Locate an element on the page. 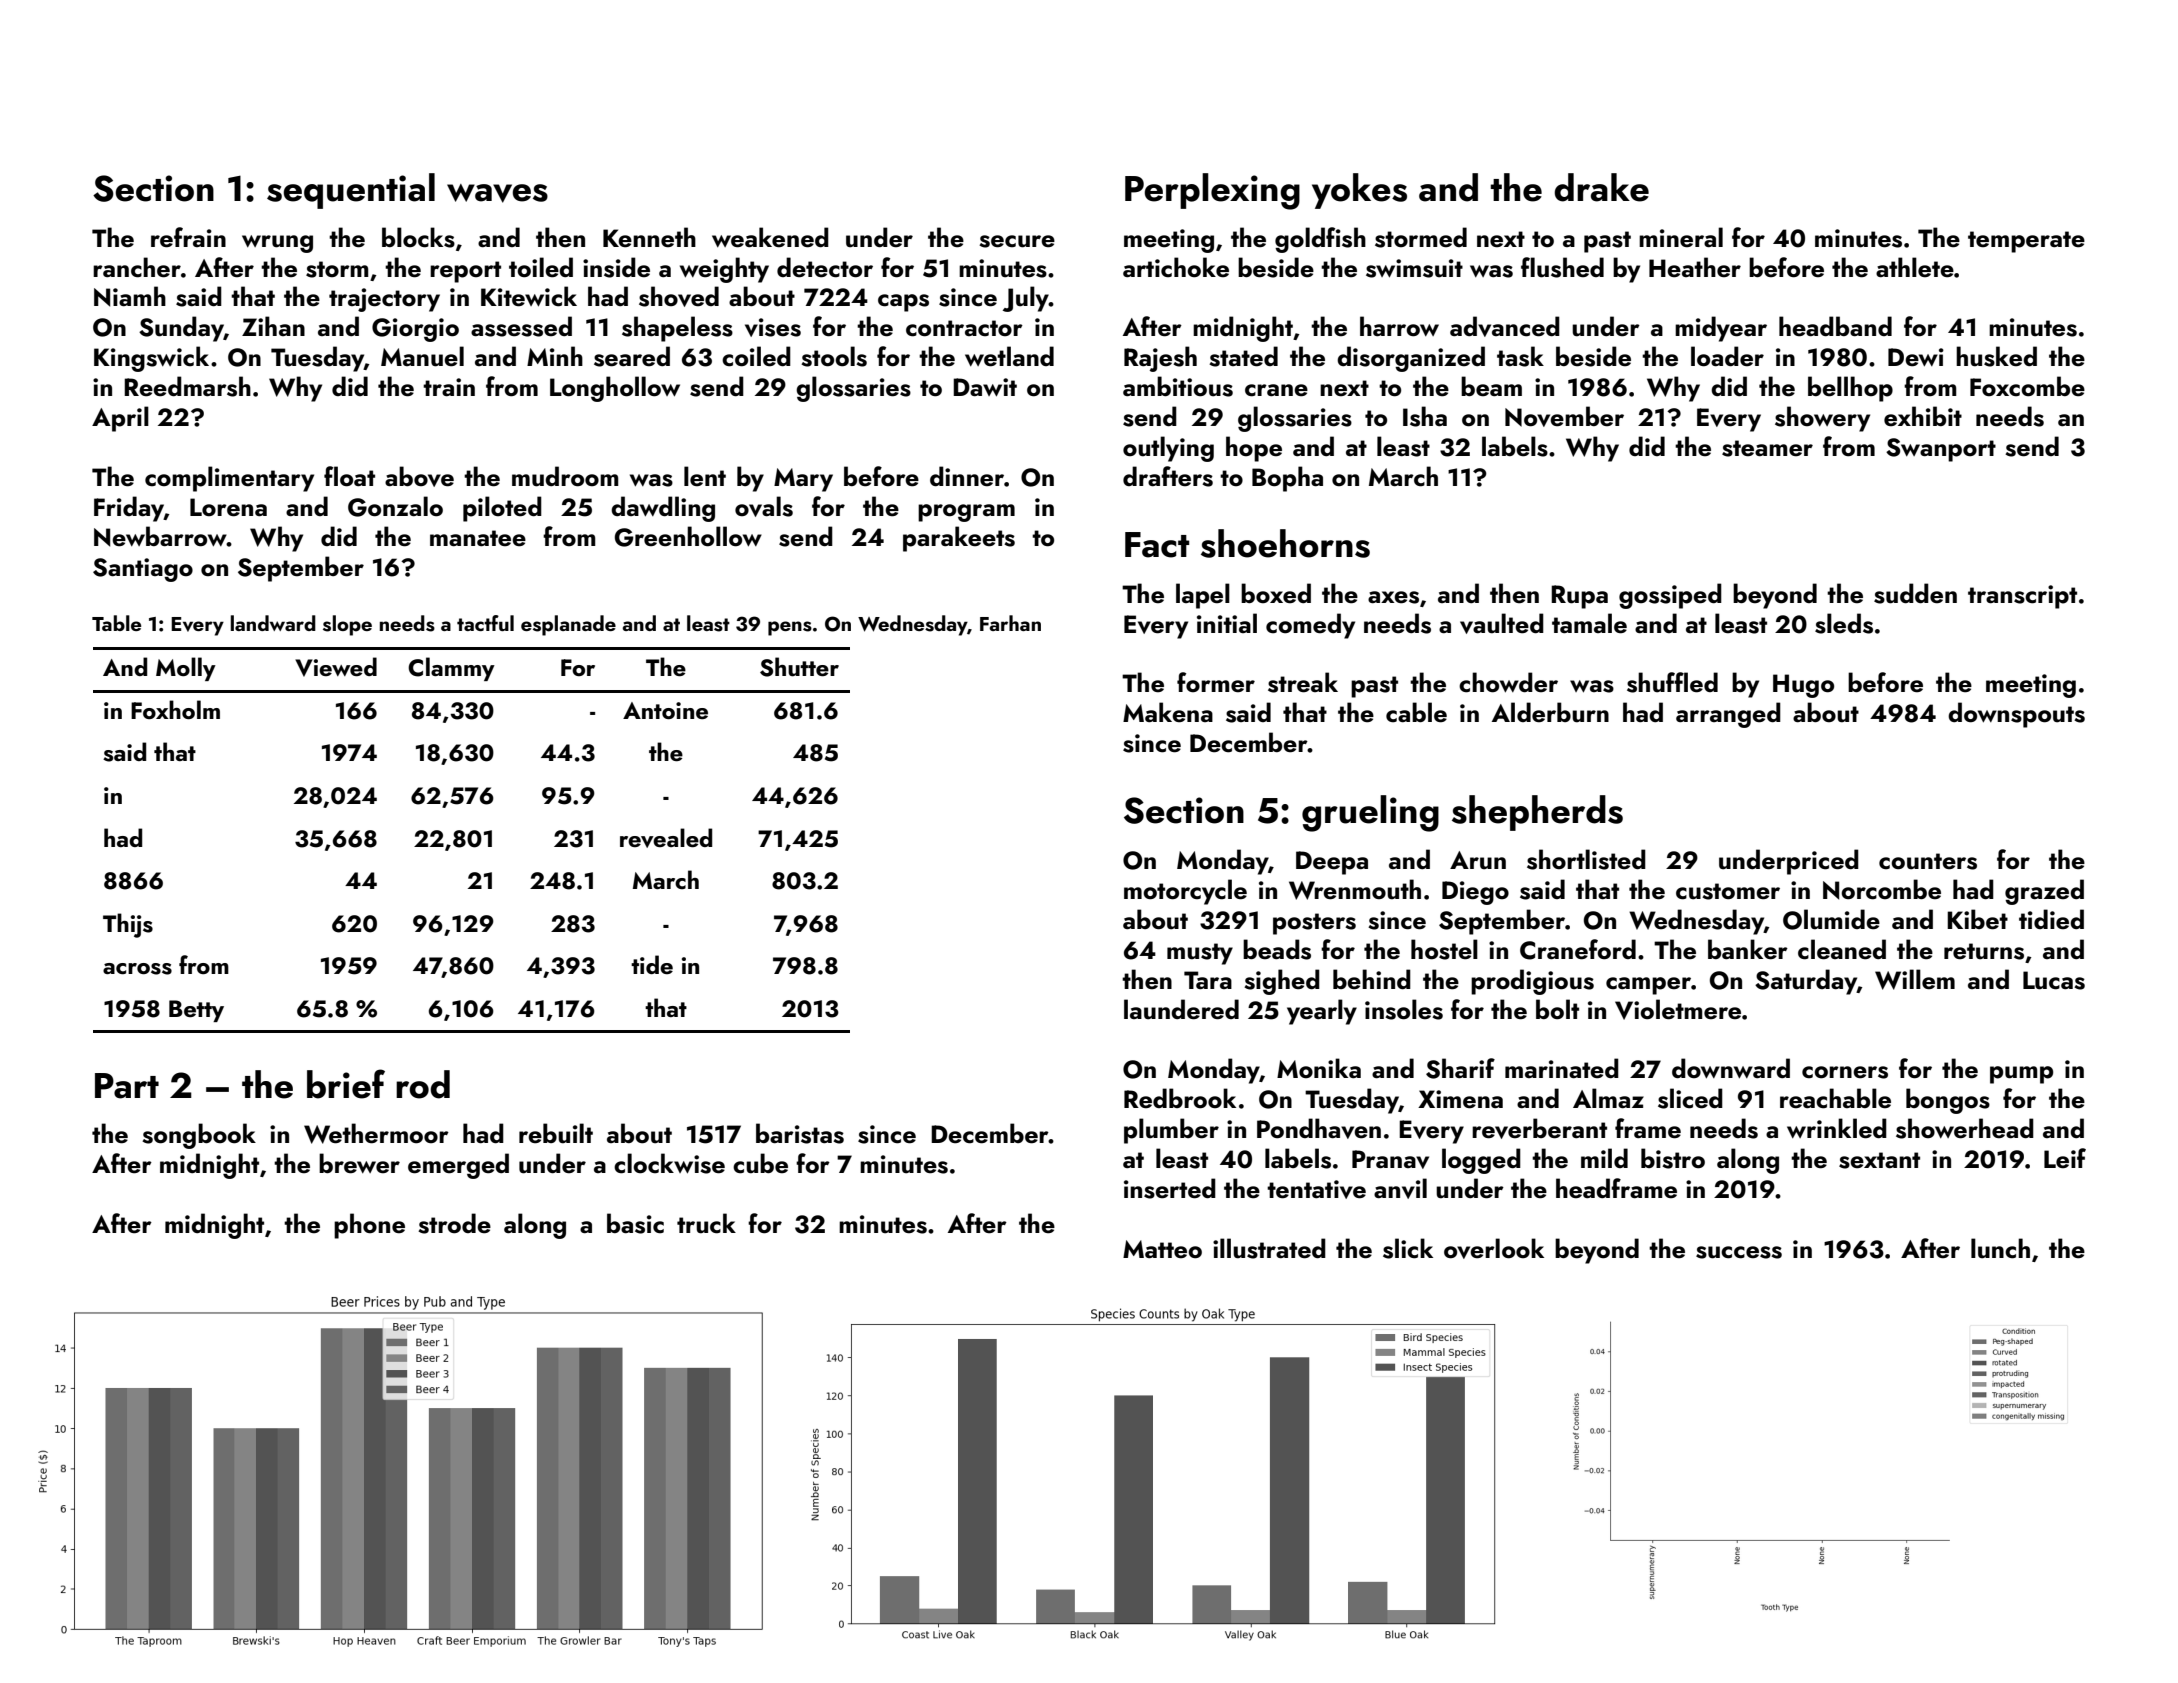  Willem is located at coordinates (1915, 979).
